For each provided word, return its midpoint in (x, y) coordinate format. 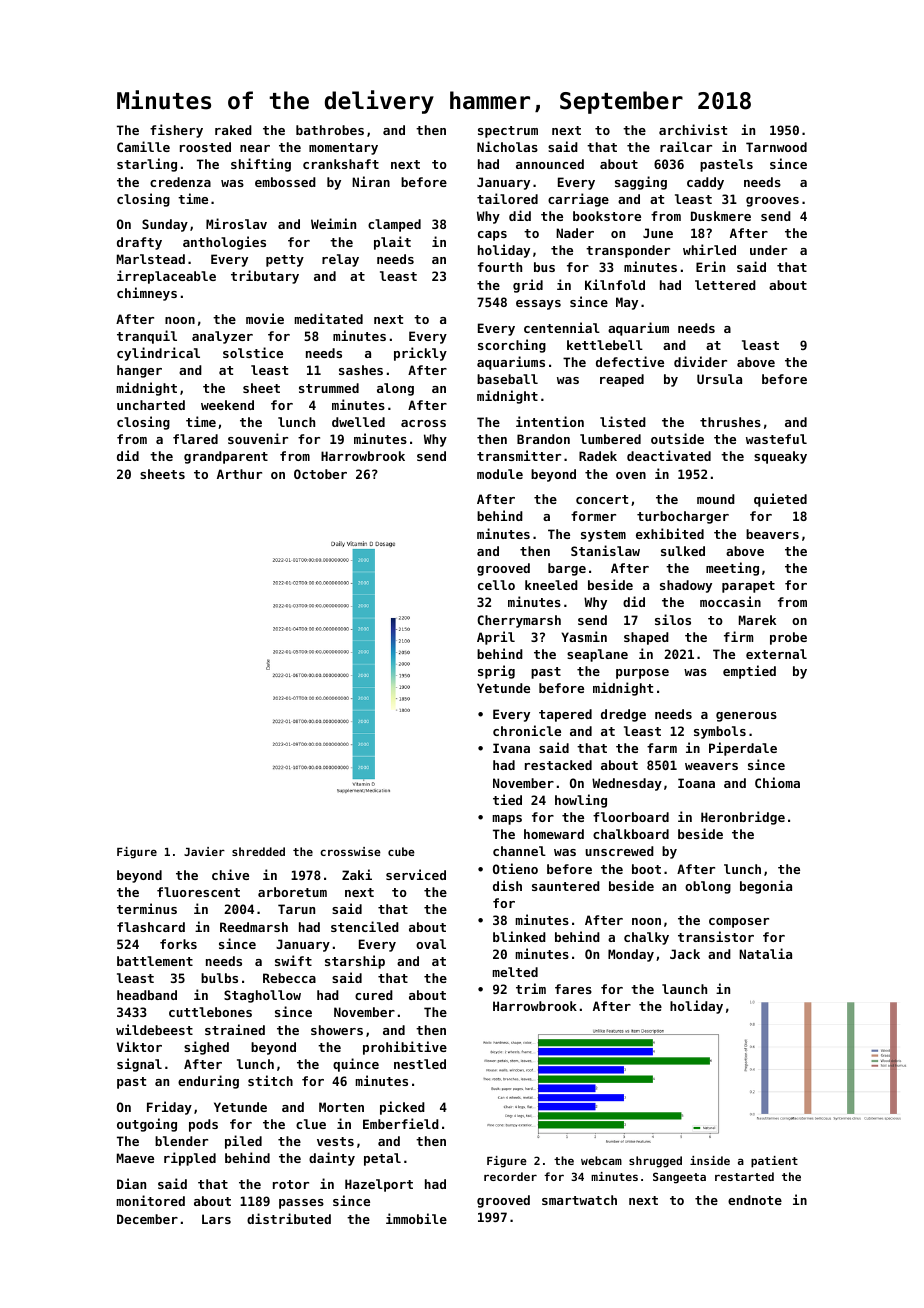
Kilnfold (615, 284)
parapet (748, 587)
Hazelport (379, 1185)
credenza (180, 182)
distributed (289, 1218)
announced (550, 164)
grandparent (226, 457)
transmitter (519, 455)
